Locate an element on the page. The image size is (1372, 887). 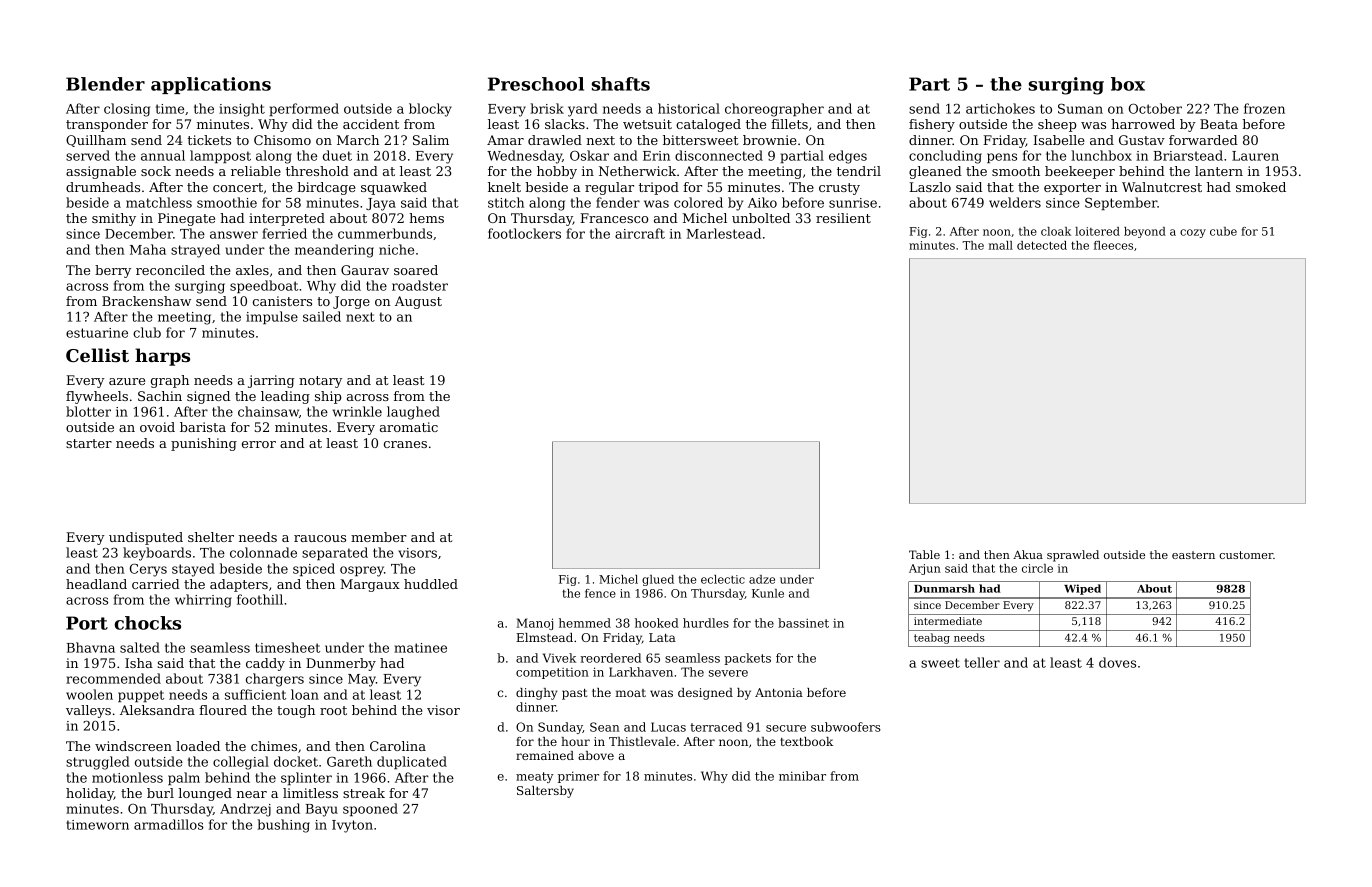
shafts is located at coordinates (621, 84).
